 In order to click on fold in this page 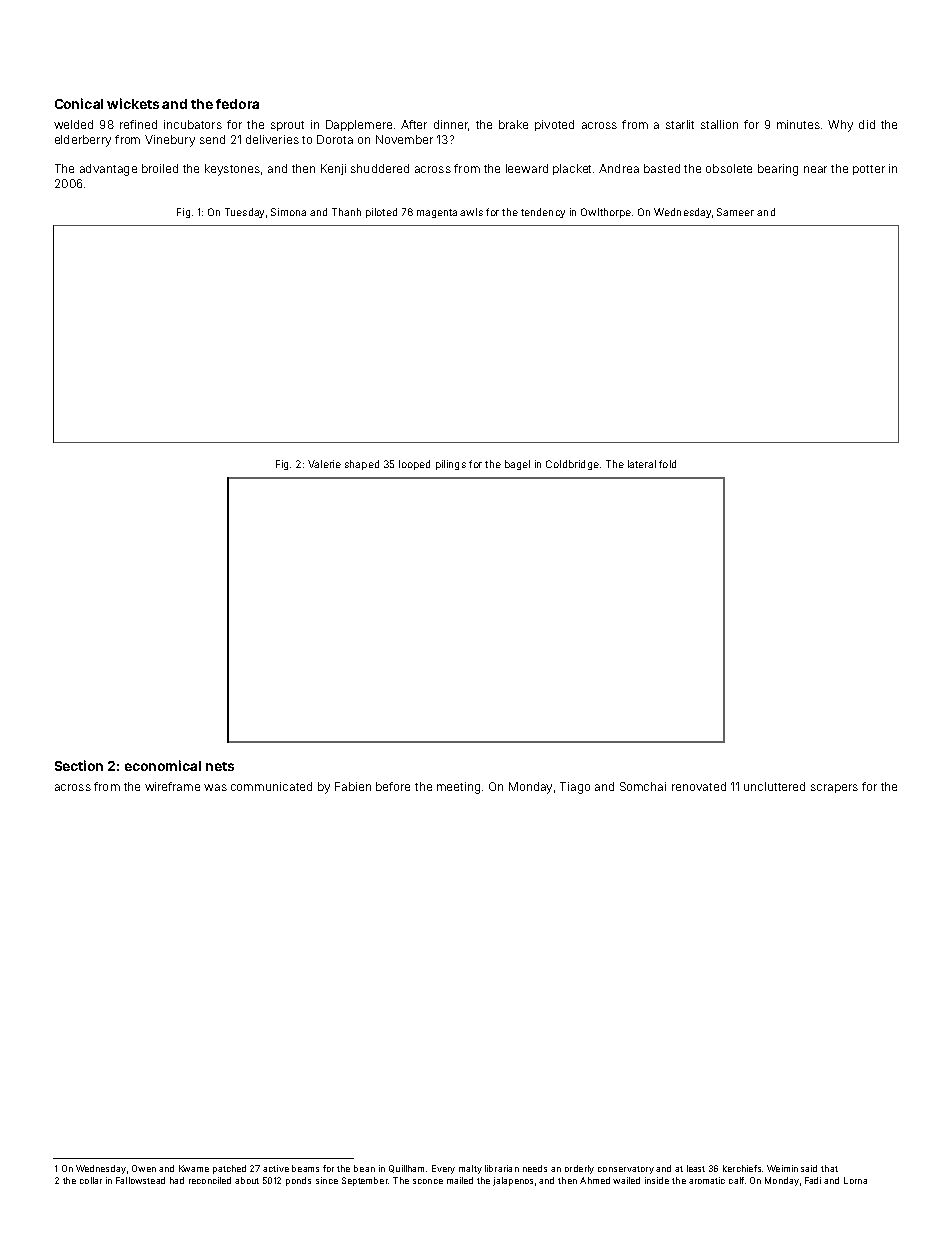, I will do `click(667, 464)`.
